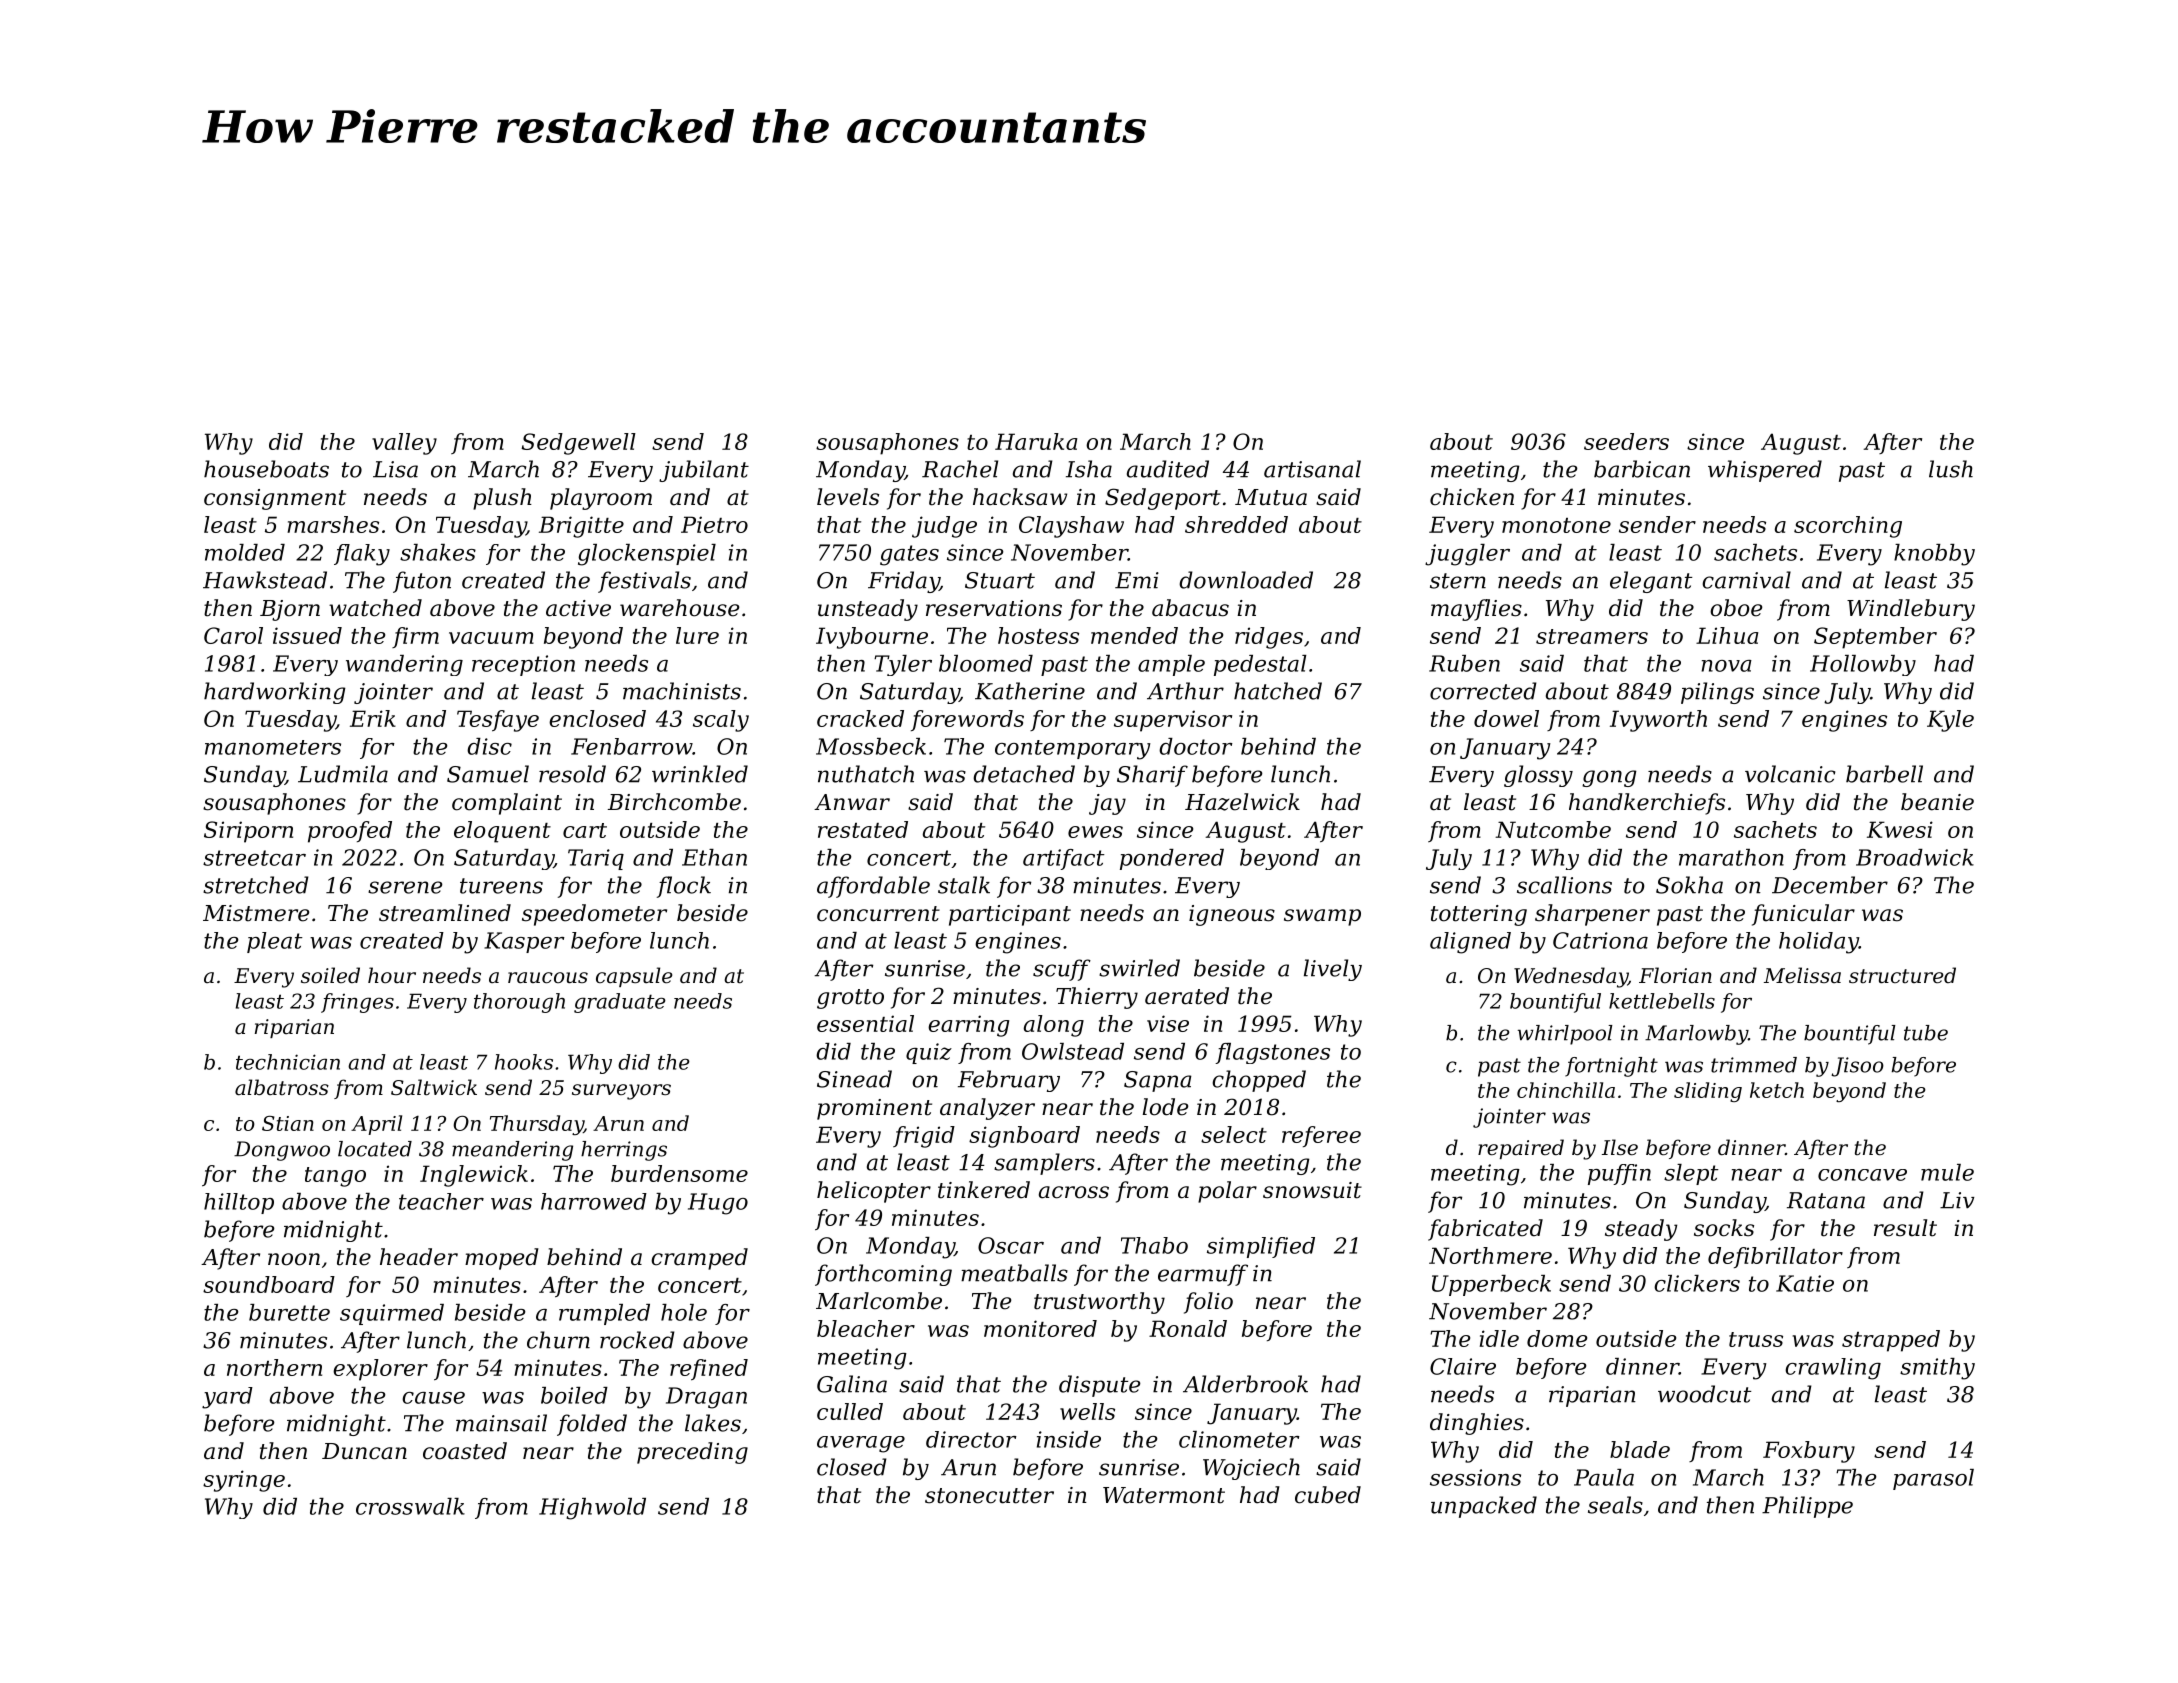  Describe the element at coordinates (266, 469) in the document. I see `houseboats` at that location.
